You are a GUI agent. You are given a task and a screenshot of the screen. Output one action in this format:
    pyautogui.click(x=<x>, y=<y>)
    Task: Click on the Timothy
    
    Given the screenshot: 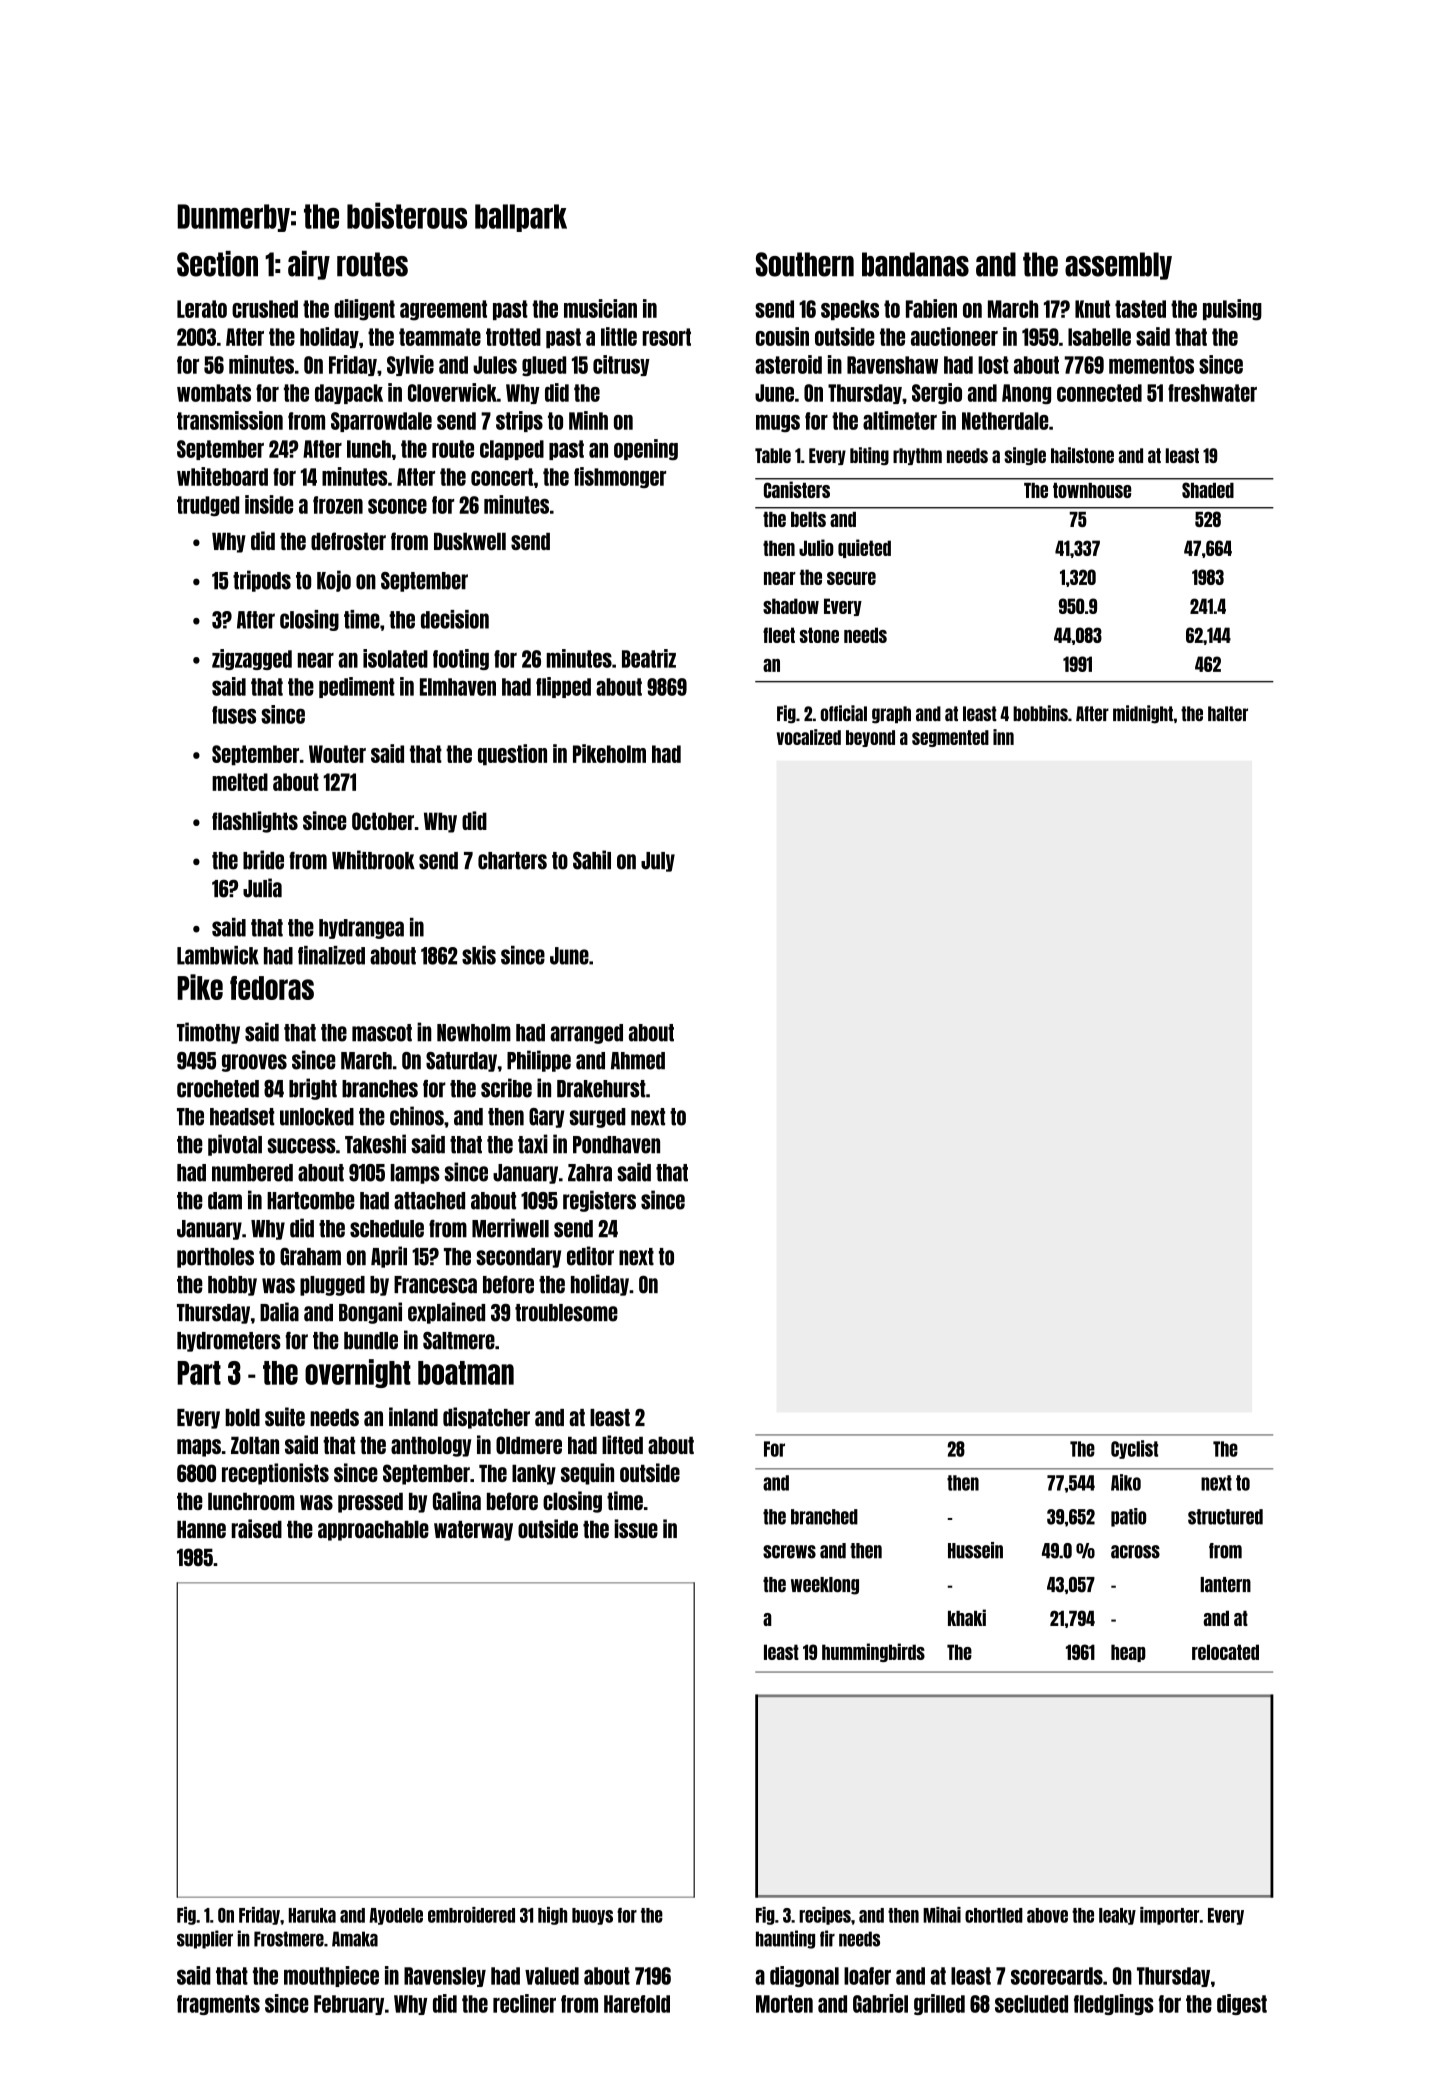 What is the action you would take?
    pyautogui.click(x=208, y=1033)
